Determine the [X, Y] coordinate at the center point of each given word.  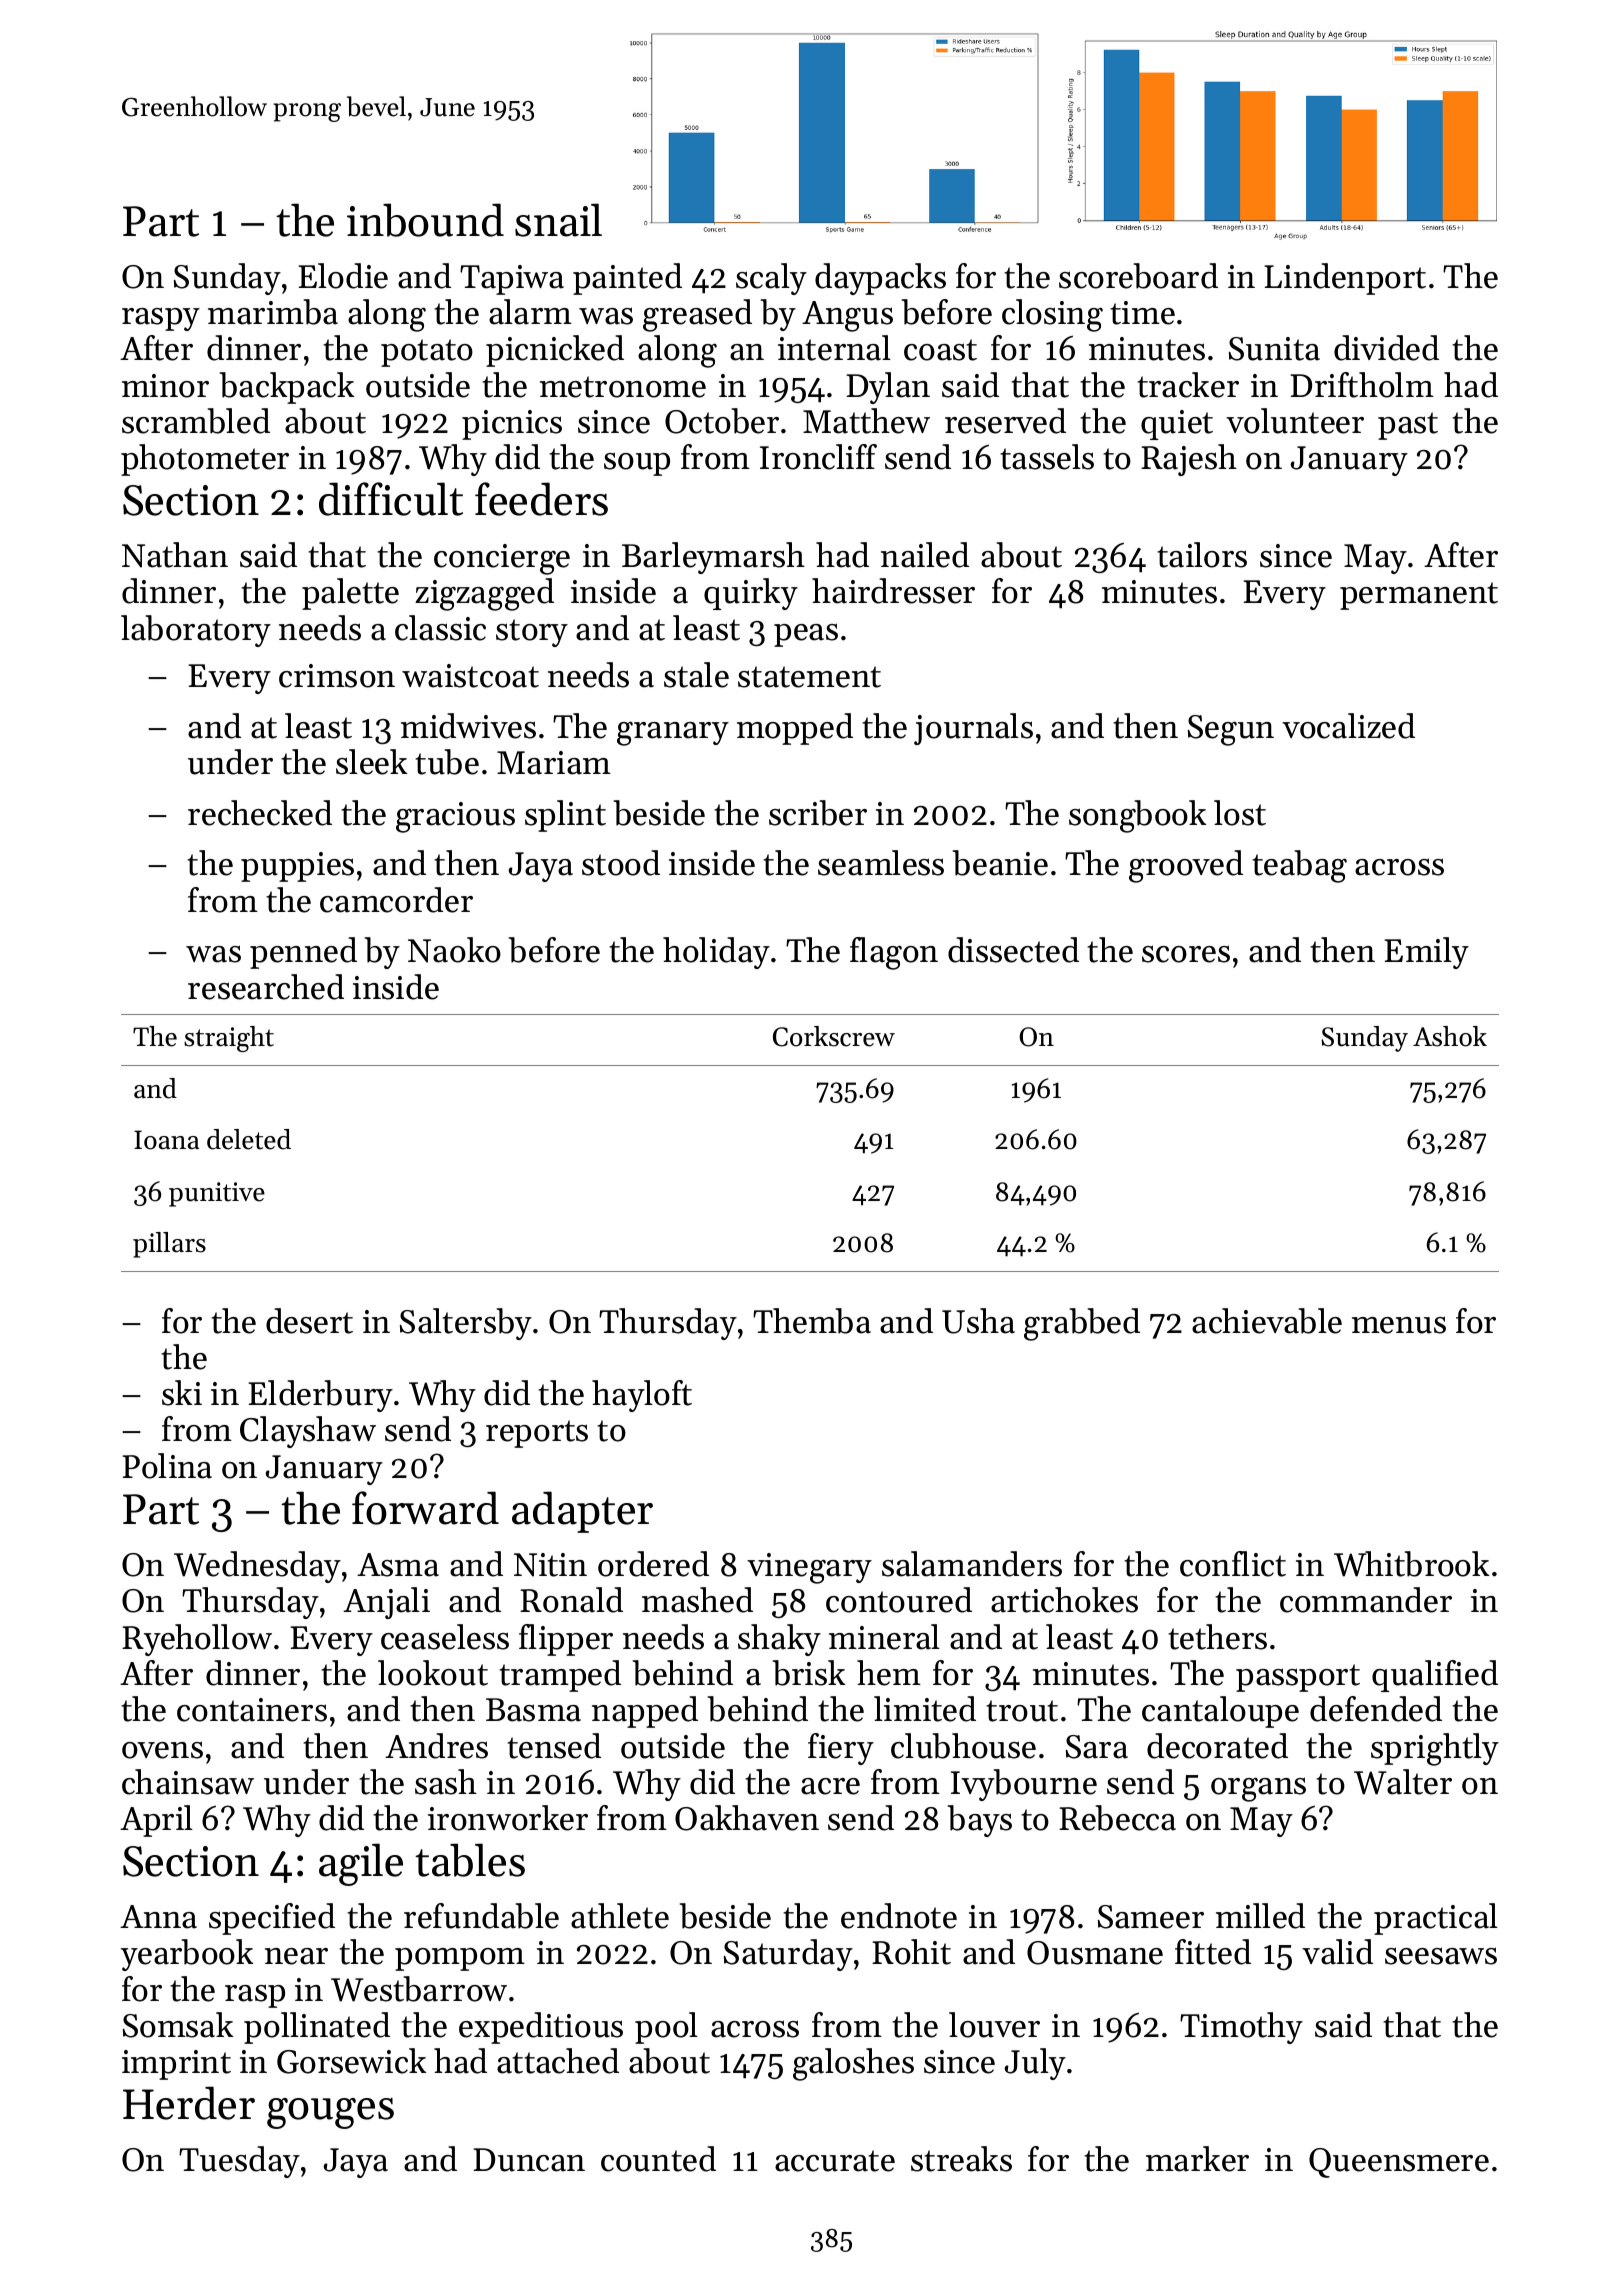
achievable [1267, 1321]
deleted [249, 1139]
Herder [189, 2103]
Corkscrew [834, 1036]
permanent [1419, 596]
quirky [751, 594]
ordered [653, 1564]
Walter [1403, 1782]
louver [994, 2025]
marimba [273, 312]
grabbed [1082, 1324]
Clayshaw [308, 1432]
